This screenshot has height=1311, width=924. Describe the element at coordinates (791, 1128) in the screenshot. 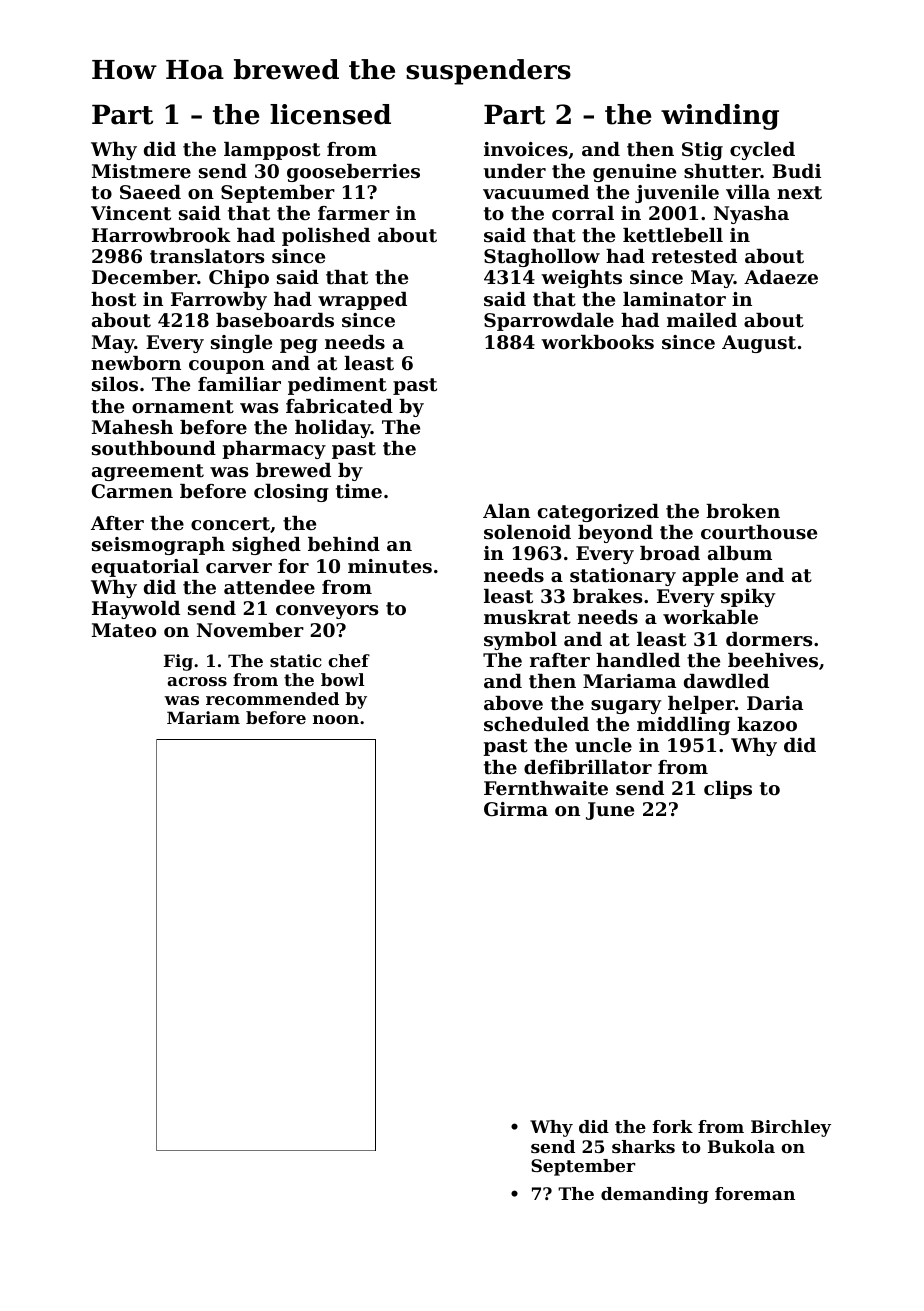

I see `Birchley` at that location.
